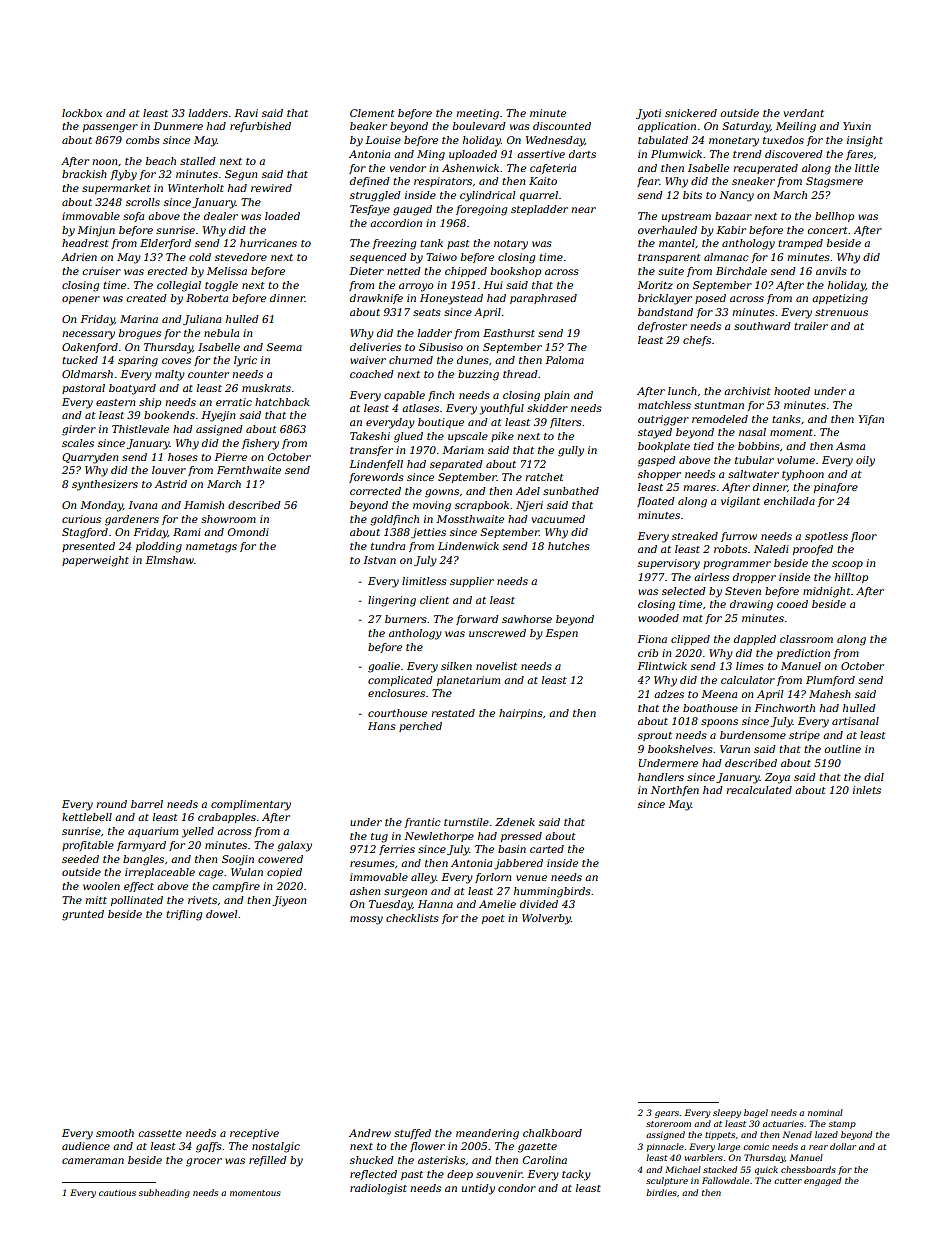  What do you see at coordinates (378, 1189) in the document?
I see `radiologist` at bounding box center [378, 1189].
